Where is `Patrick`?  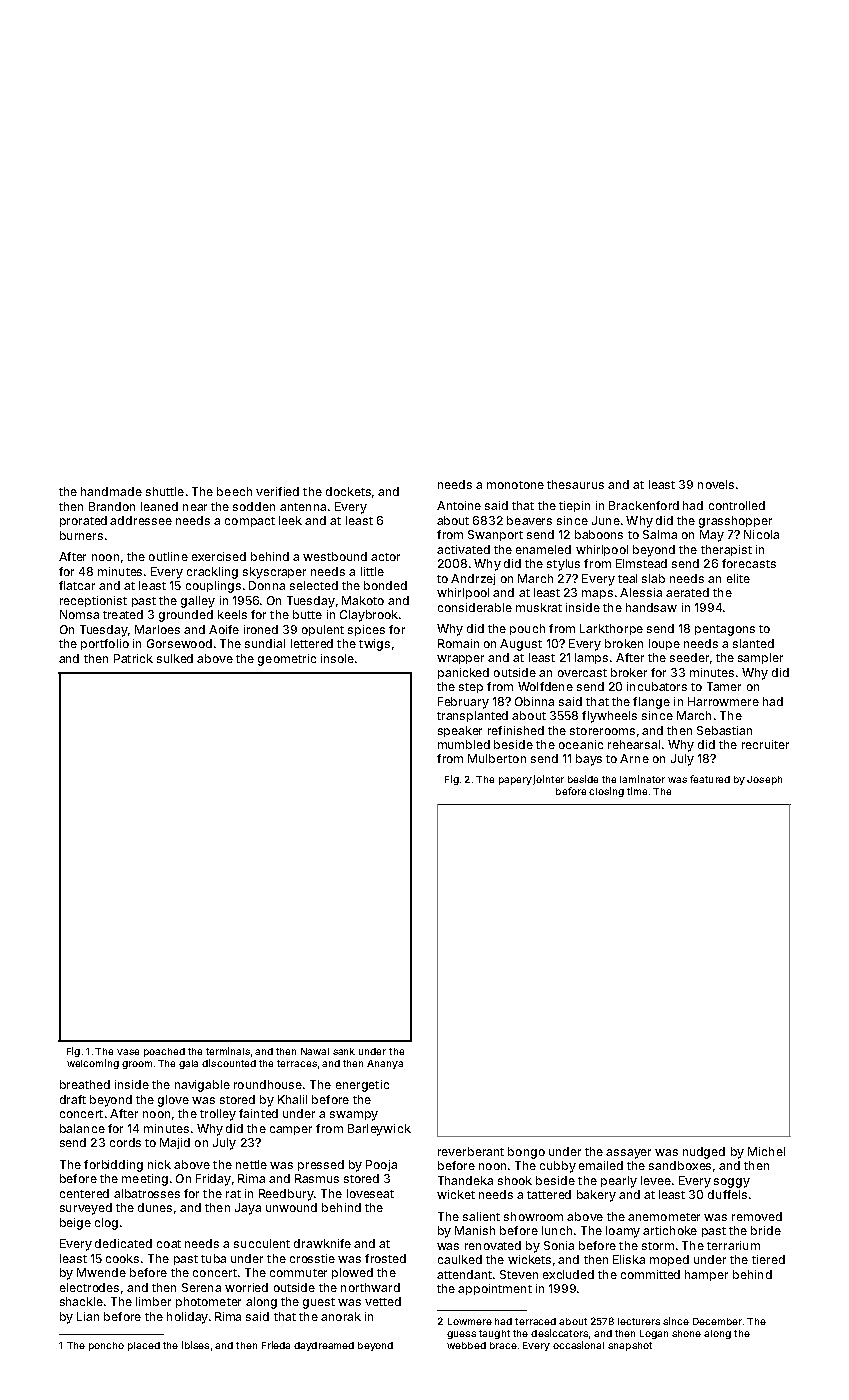
Patrick is located at coordinates (133, 658).
